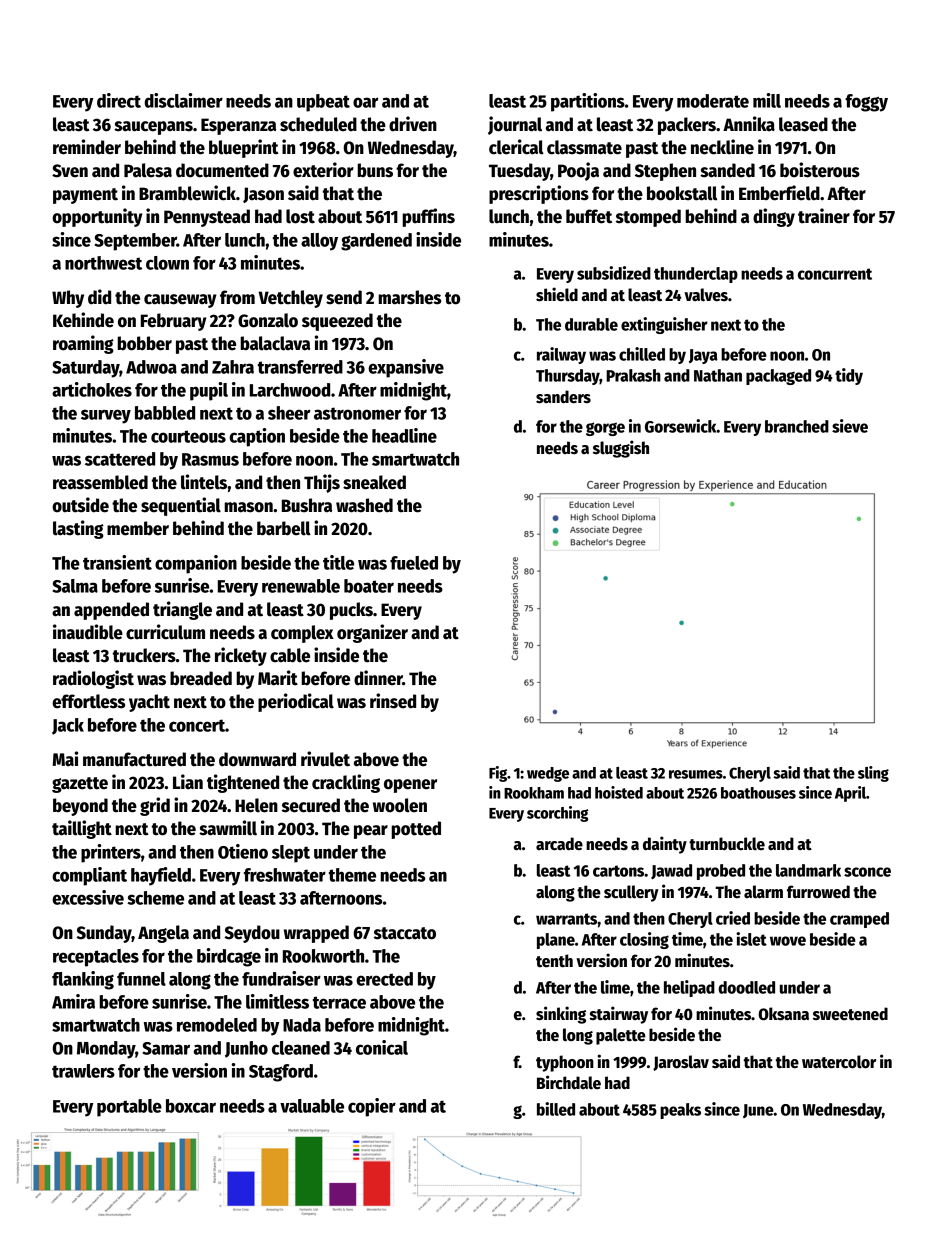 This screenshot has height=1233, width=952. Describe the element at coordinates (181, 506) in the screenshot. I see `sequential` at that location.
